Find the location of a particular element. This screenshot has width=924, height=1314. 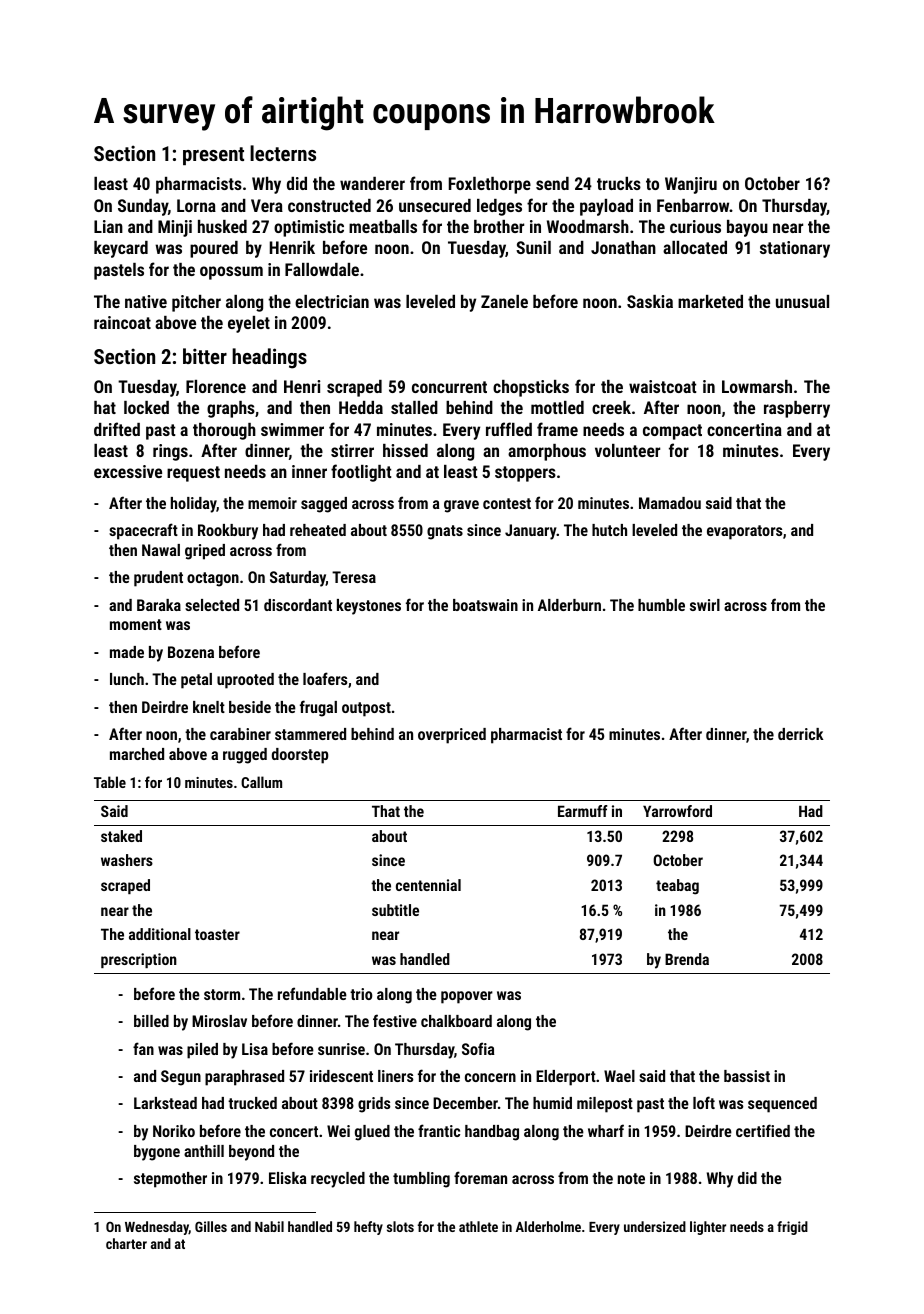

grave is located at coordinates (461, 506).
